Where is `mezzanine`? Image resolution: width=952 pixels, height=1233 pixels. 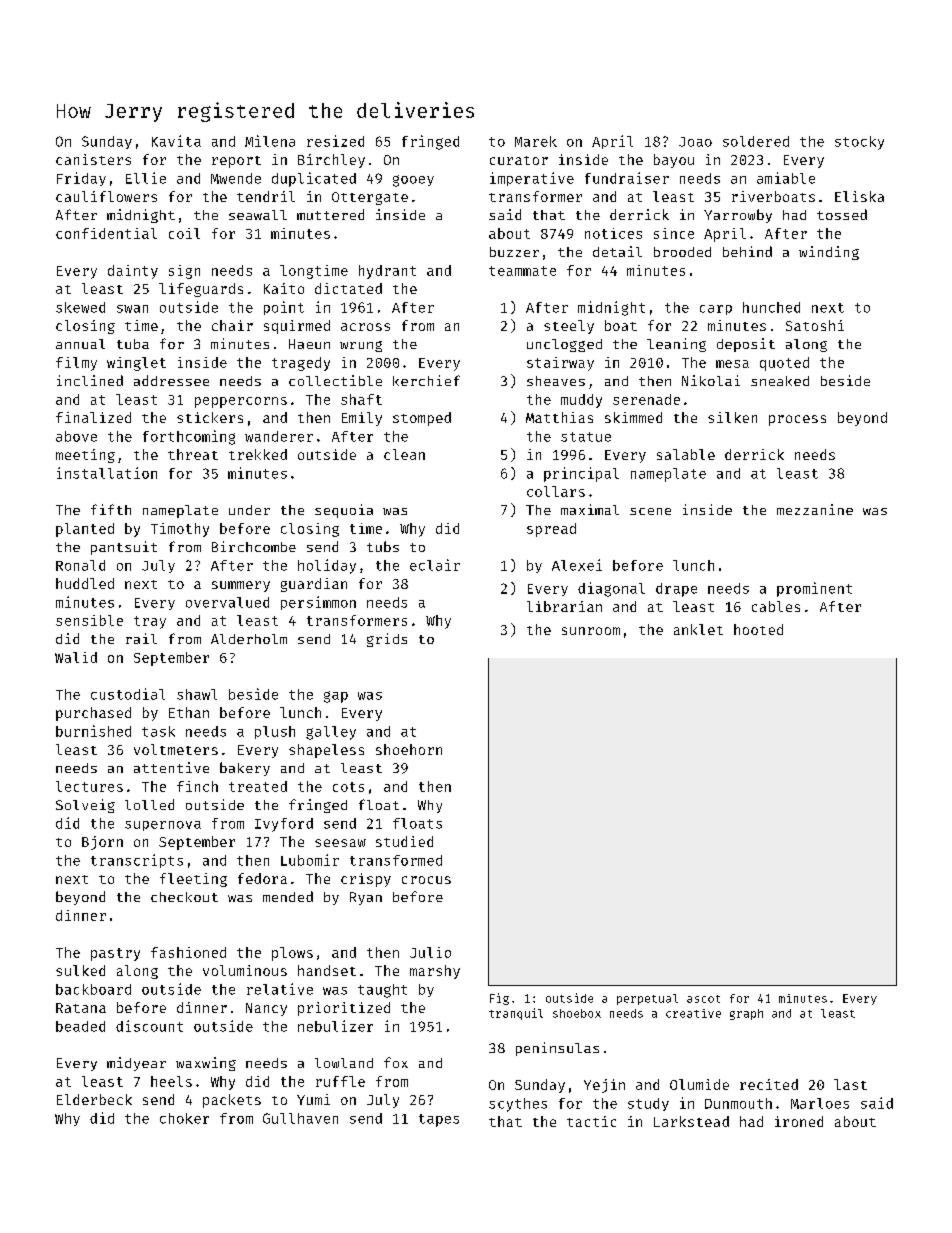
mezzanine is located at coordinates (815, 509).
